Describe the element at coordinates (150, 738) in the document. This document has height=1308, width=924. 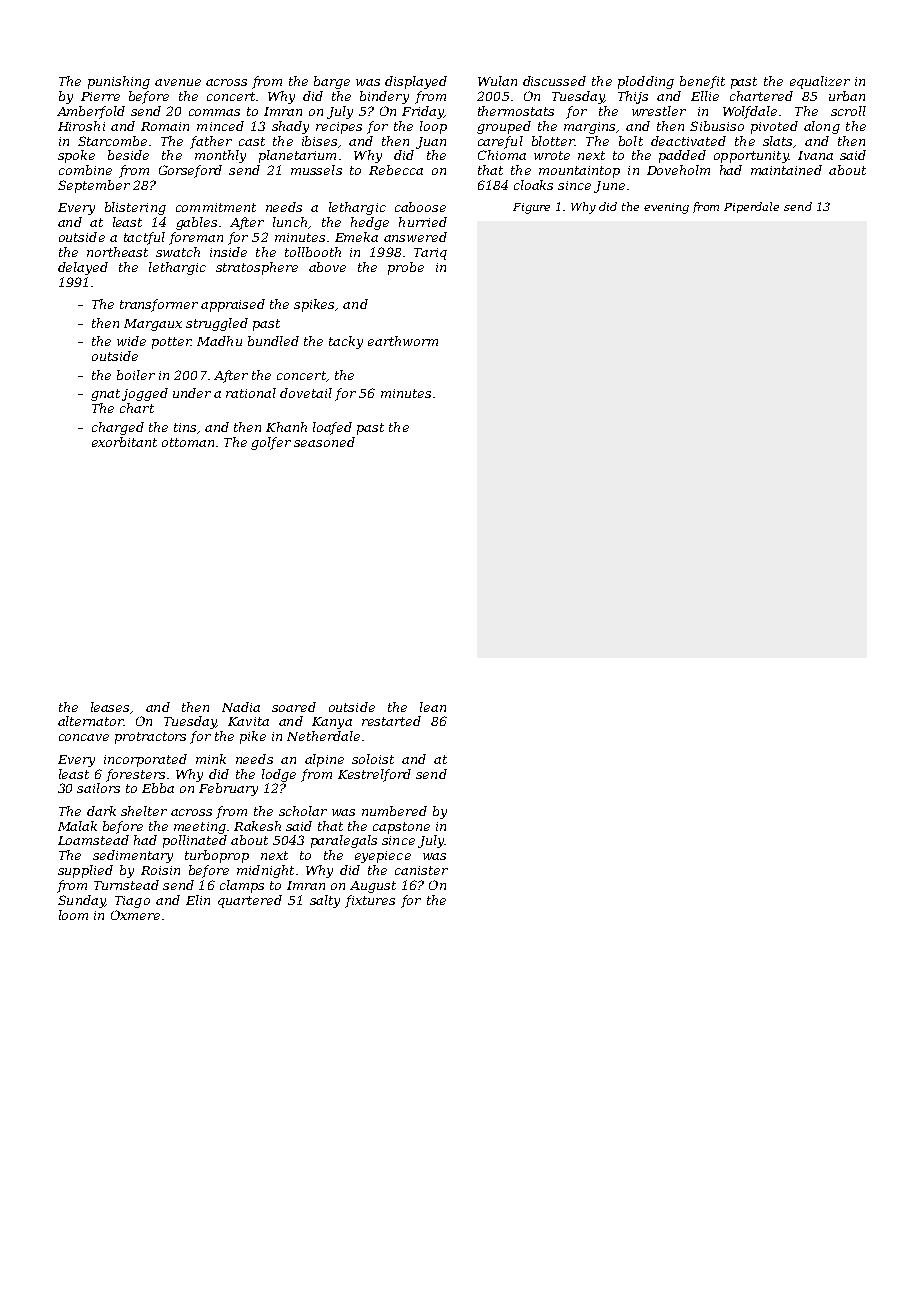
I see `protractors` at that location.
